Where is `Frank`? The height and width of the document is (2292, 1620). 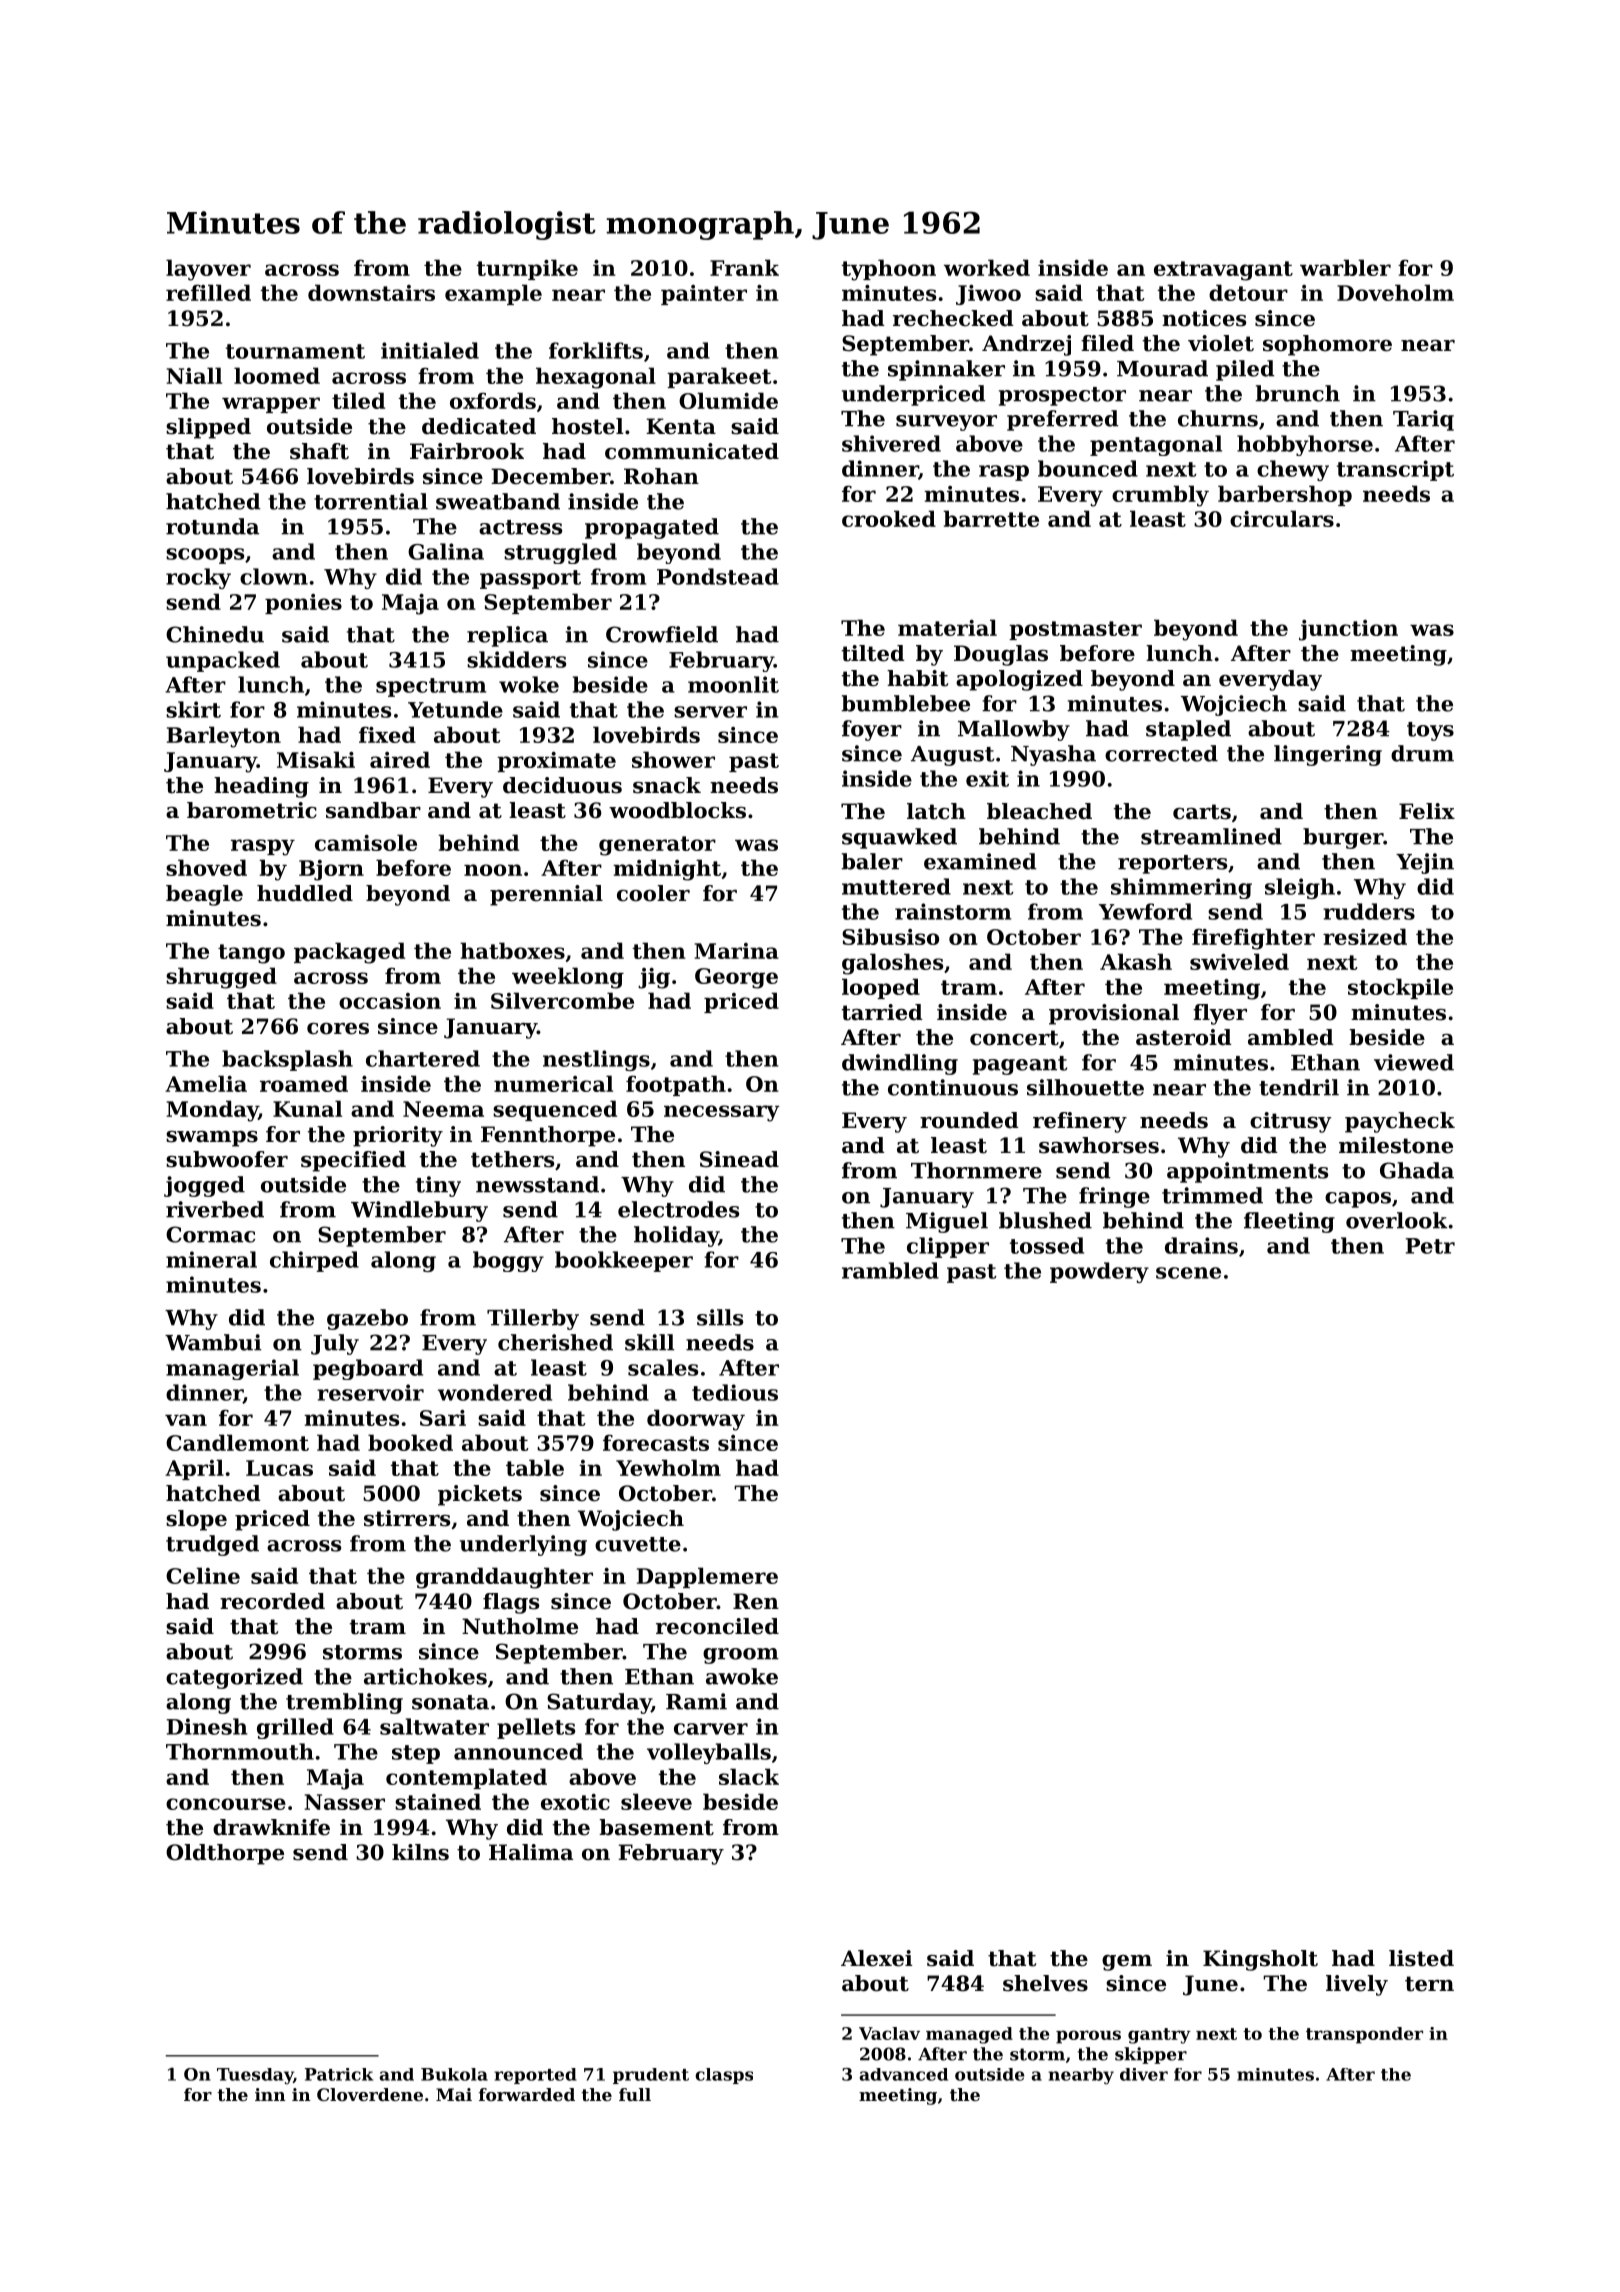 Frank is located at coordinates (744, 267).
